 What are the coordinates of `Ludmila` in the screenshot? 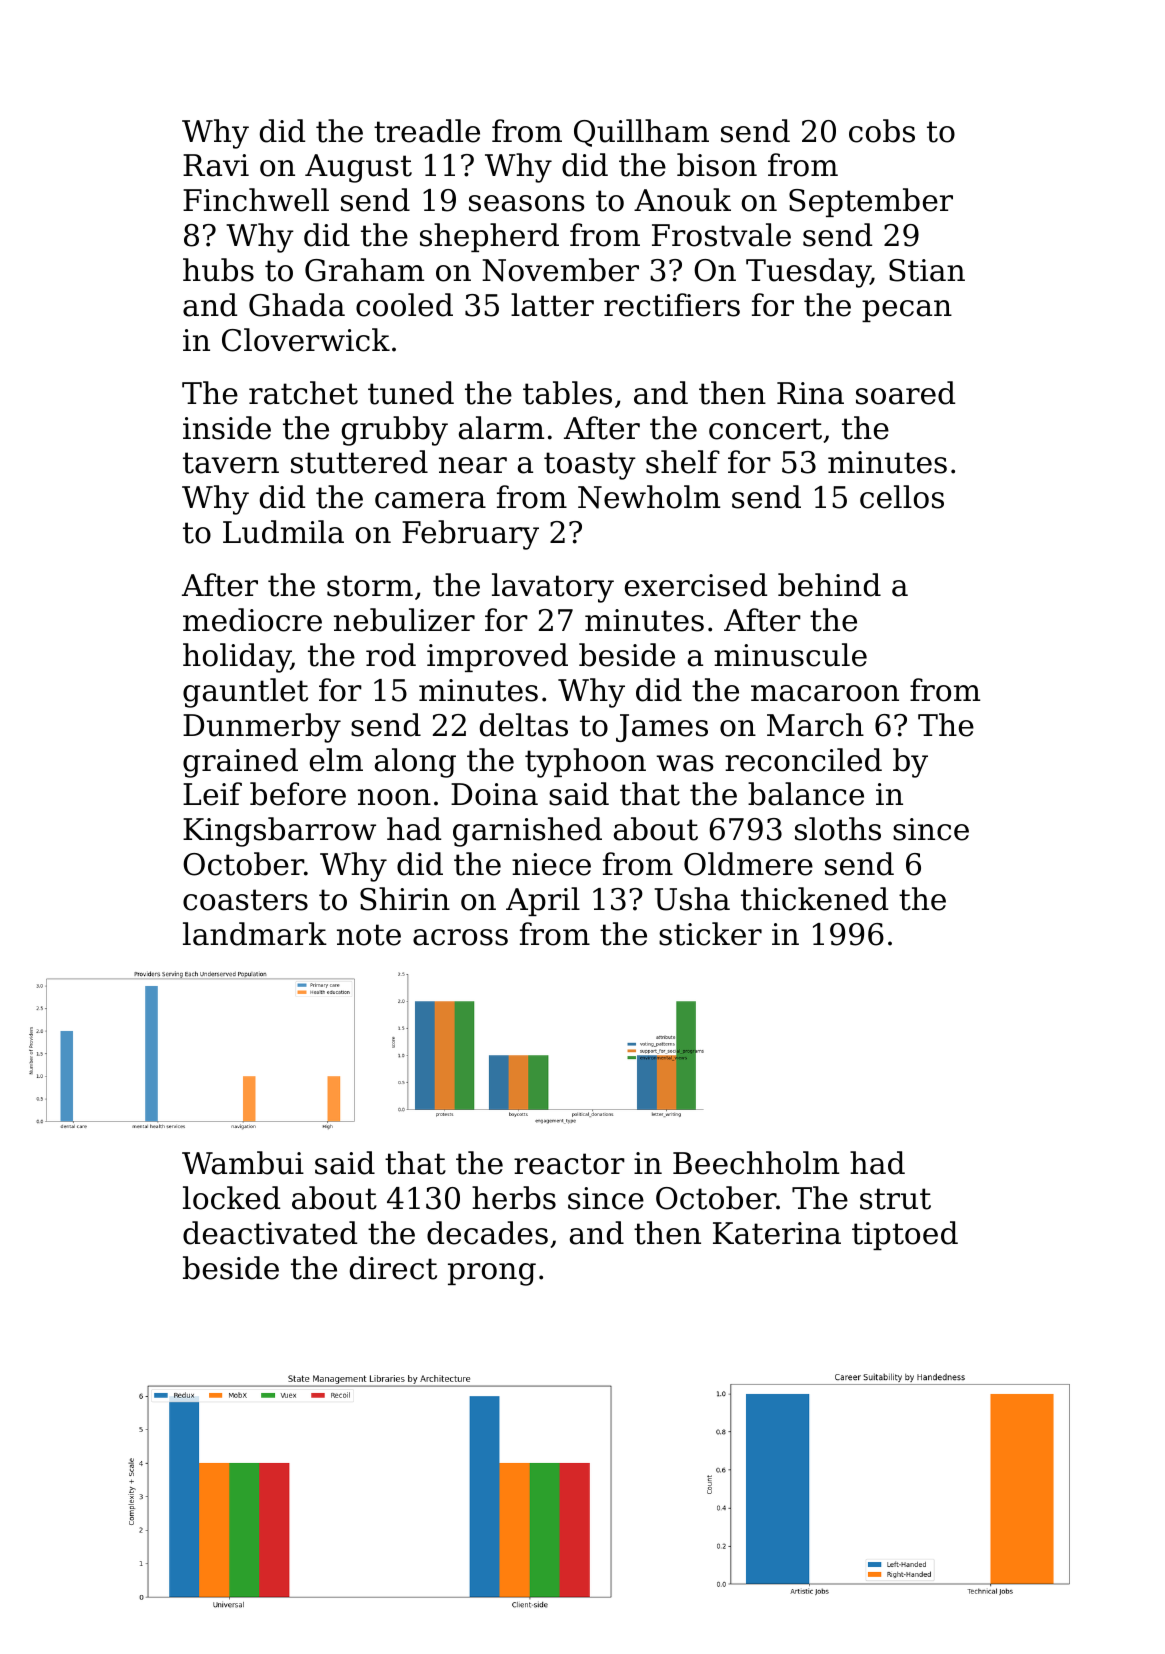 It's located at (283, 532).
